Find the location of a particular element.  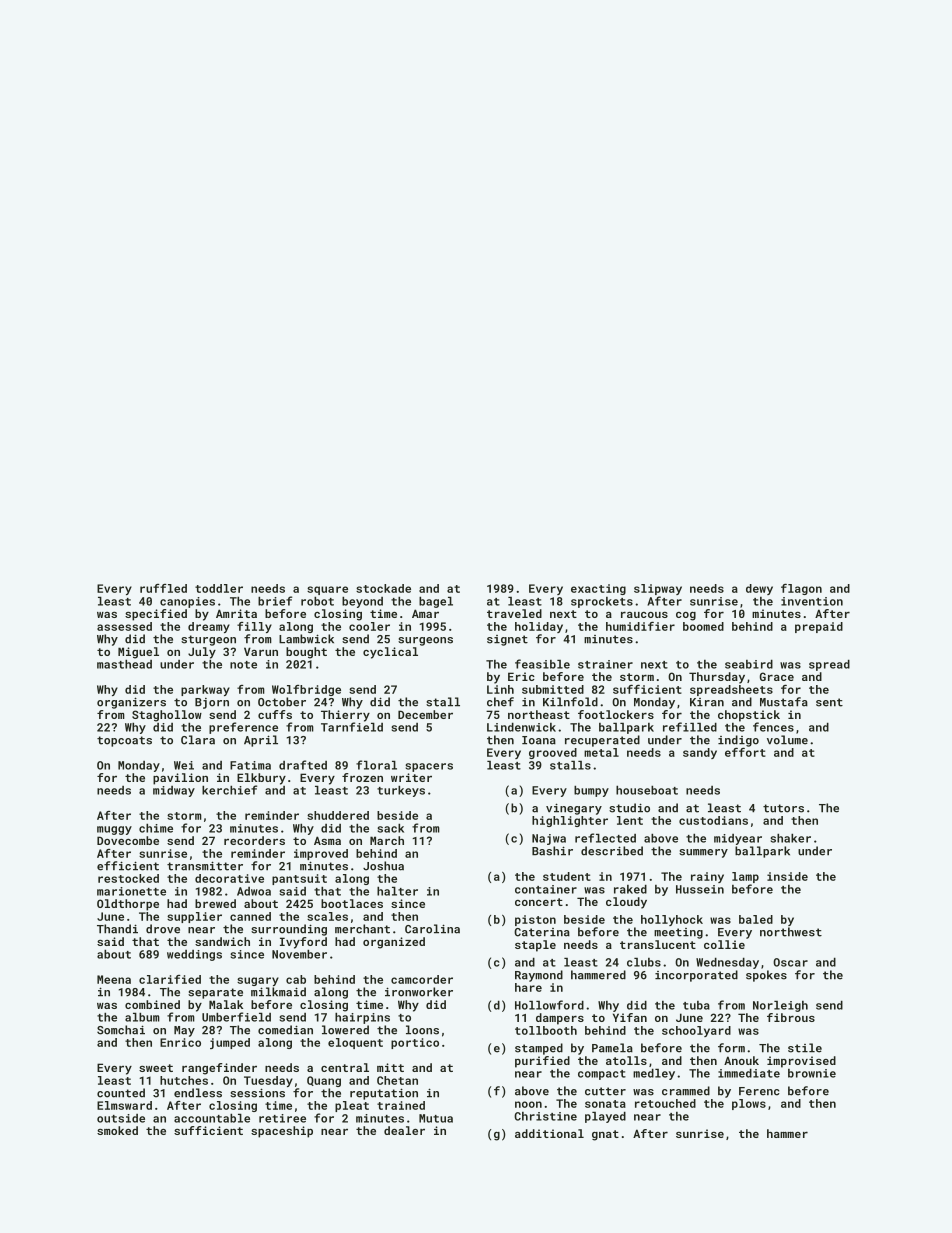

organized is located at coordinates (394, 943).
